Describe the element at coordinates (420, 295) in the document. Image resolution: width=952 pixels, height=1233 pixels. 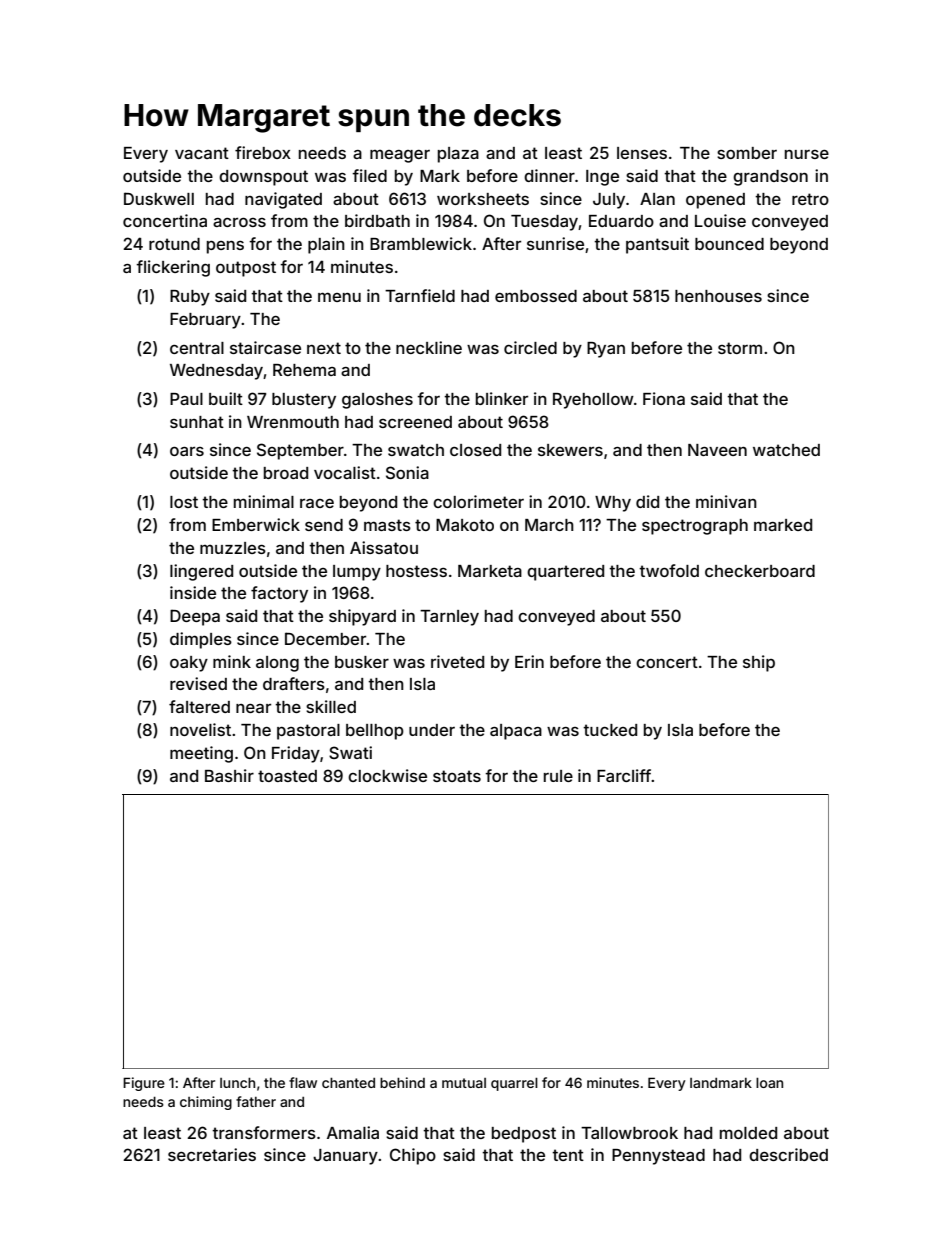
I see `Tarnfield` at that location.
